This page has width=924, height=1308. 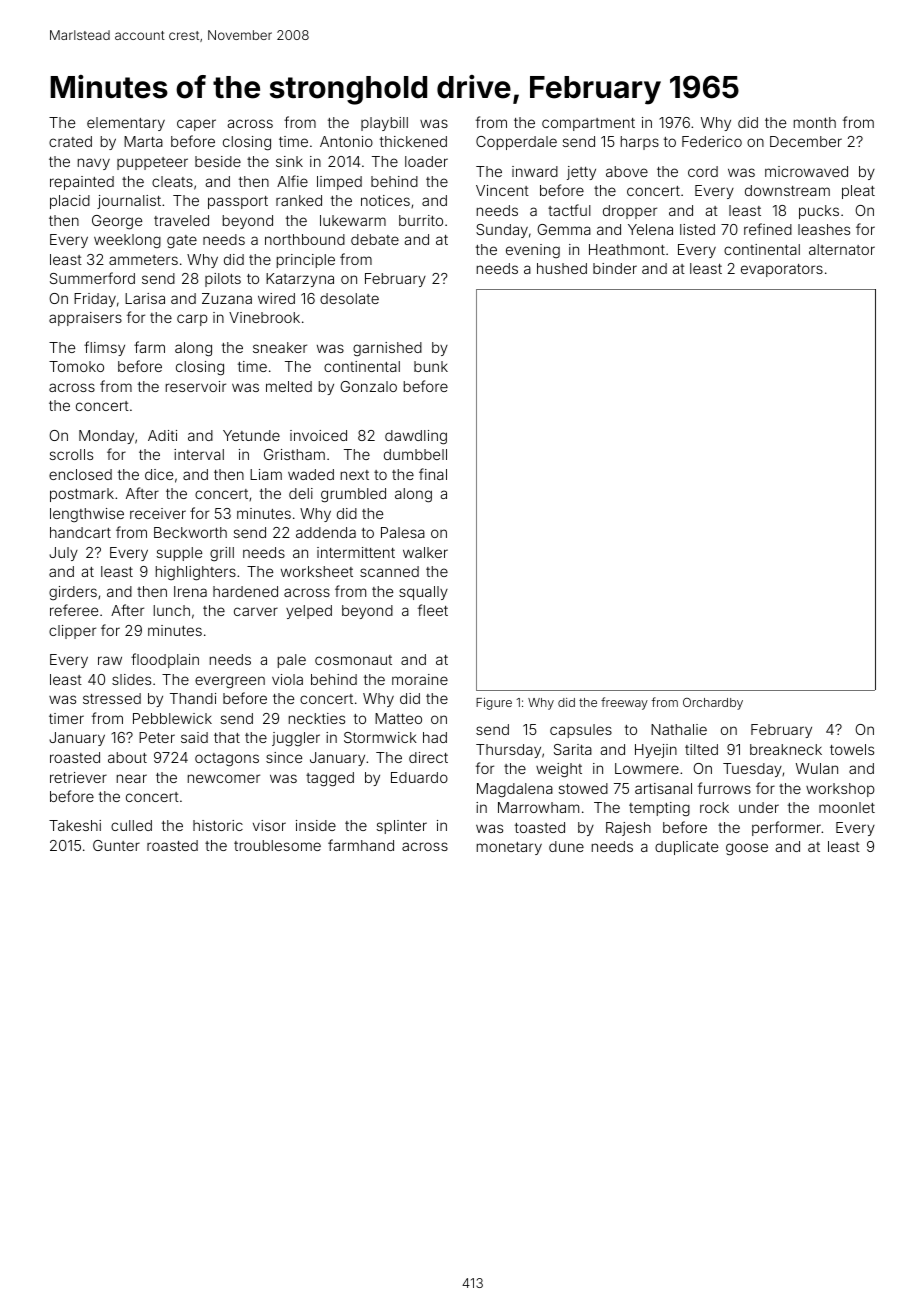 I want to click on limped, so click(x=339, y=183).
